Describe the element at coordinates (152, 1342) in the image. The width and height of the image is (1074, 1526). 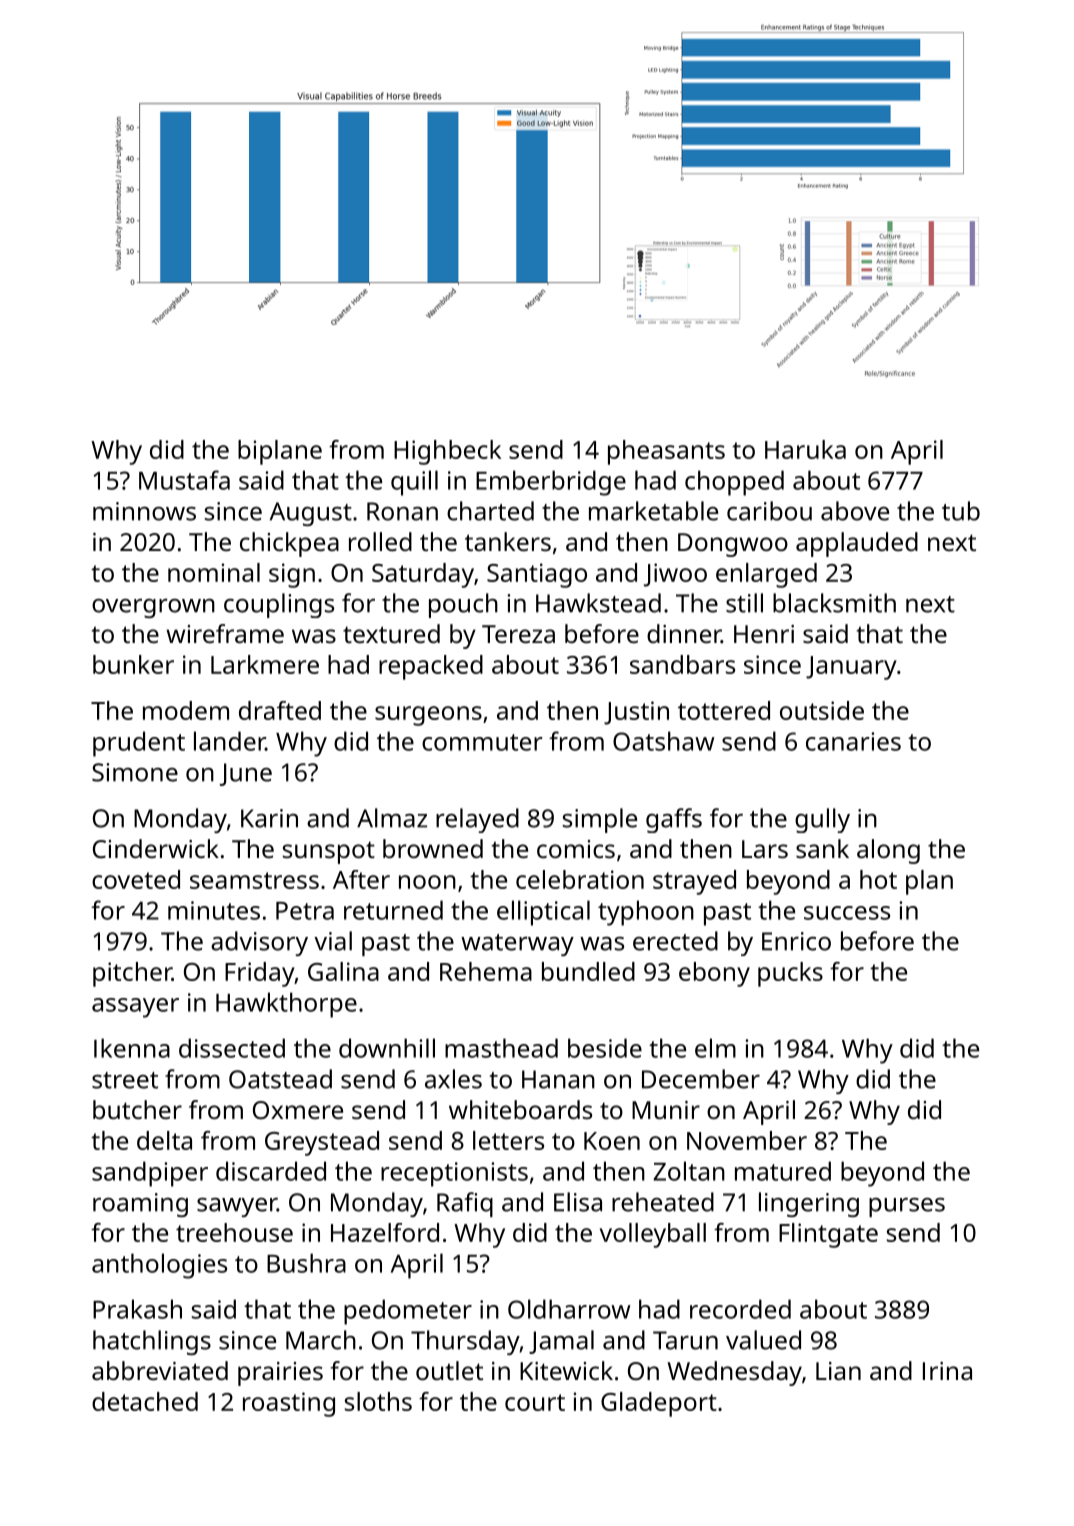
I see `hatchlings` at that location.
